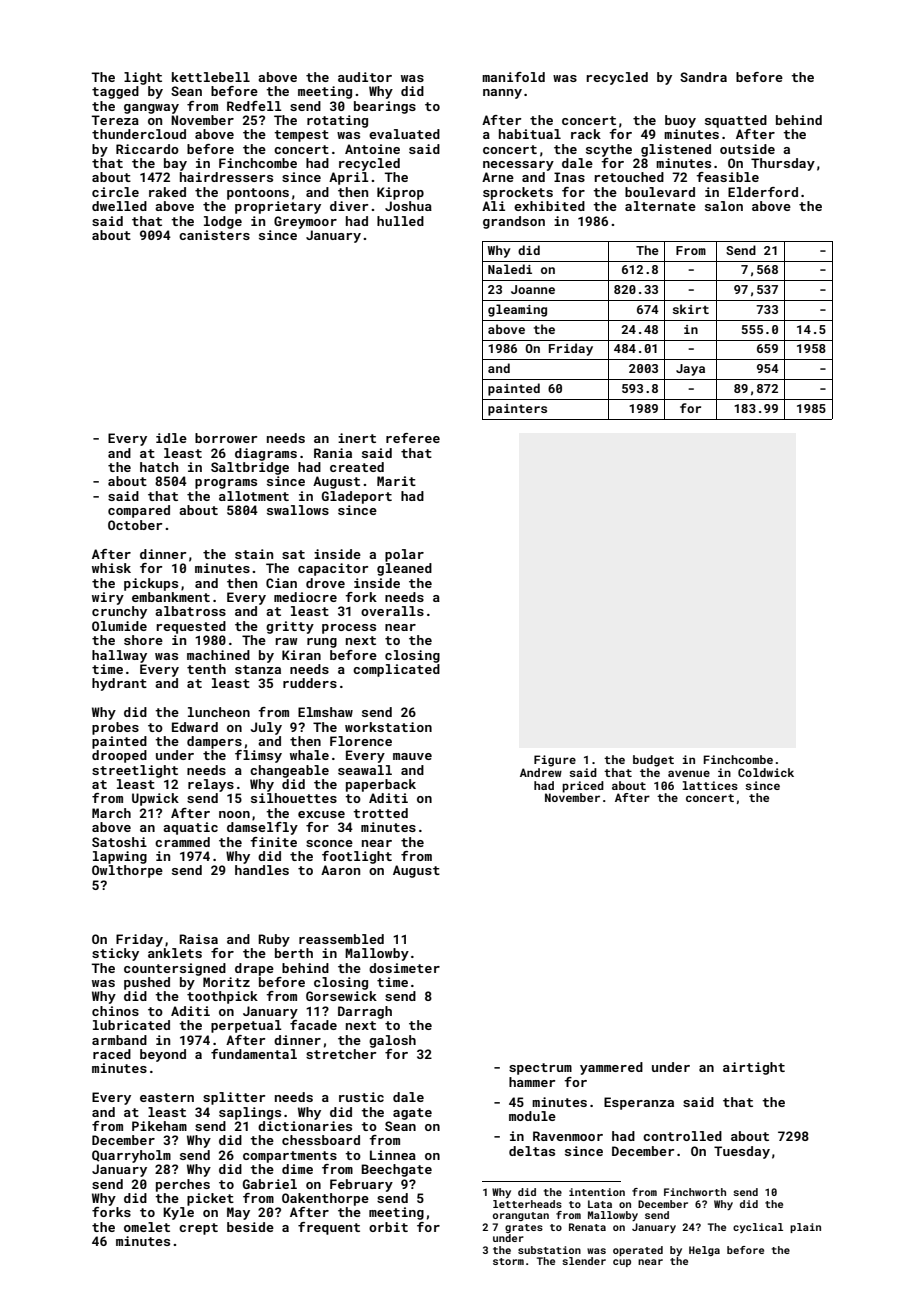 The image size is (924, 1308). I want to click on orbit, so click(388, 1227).
